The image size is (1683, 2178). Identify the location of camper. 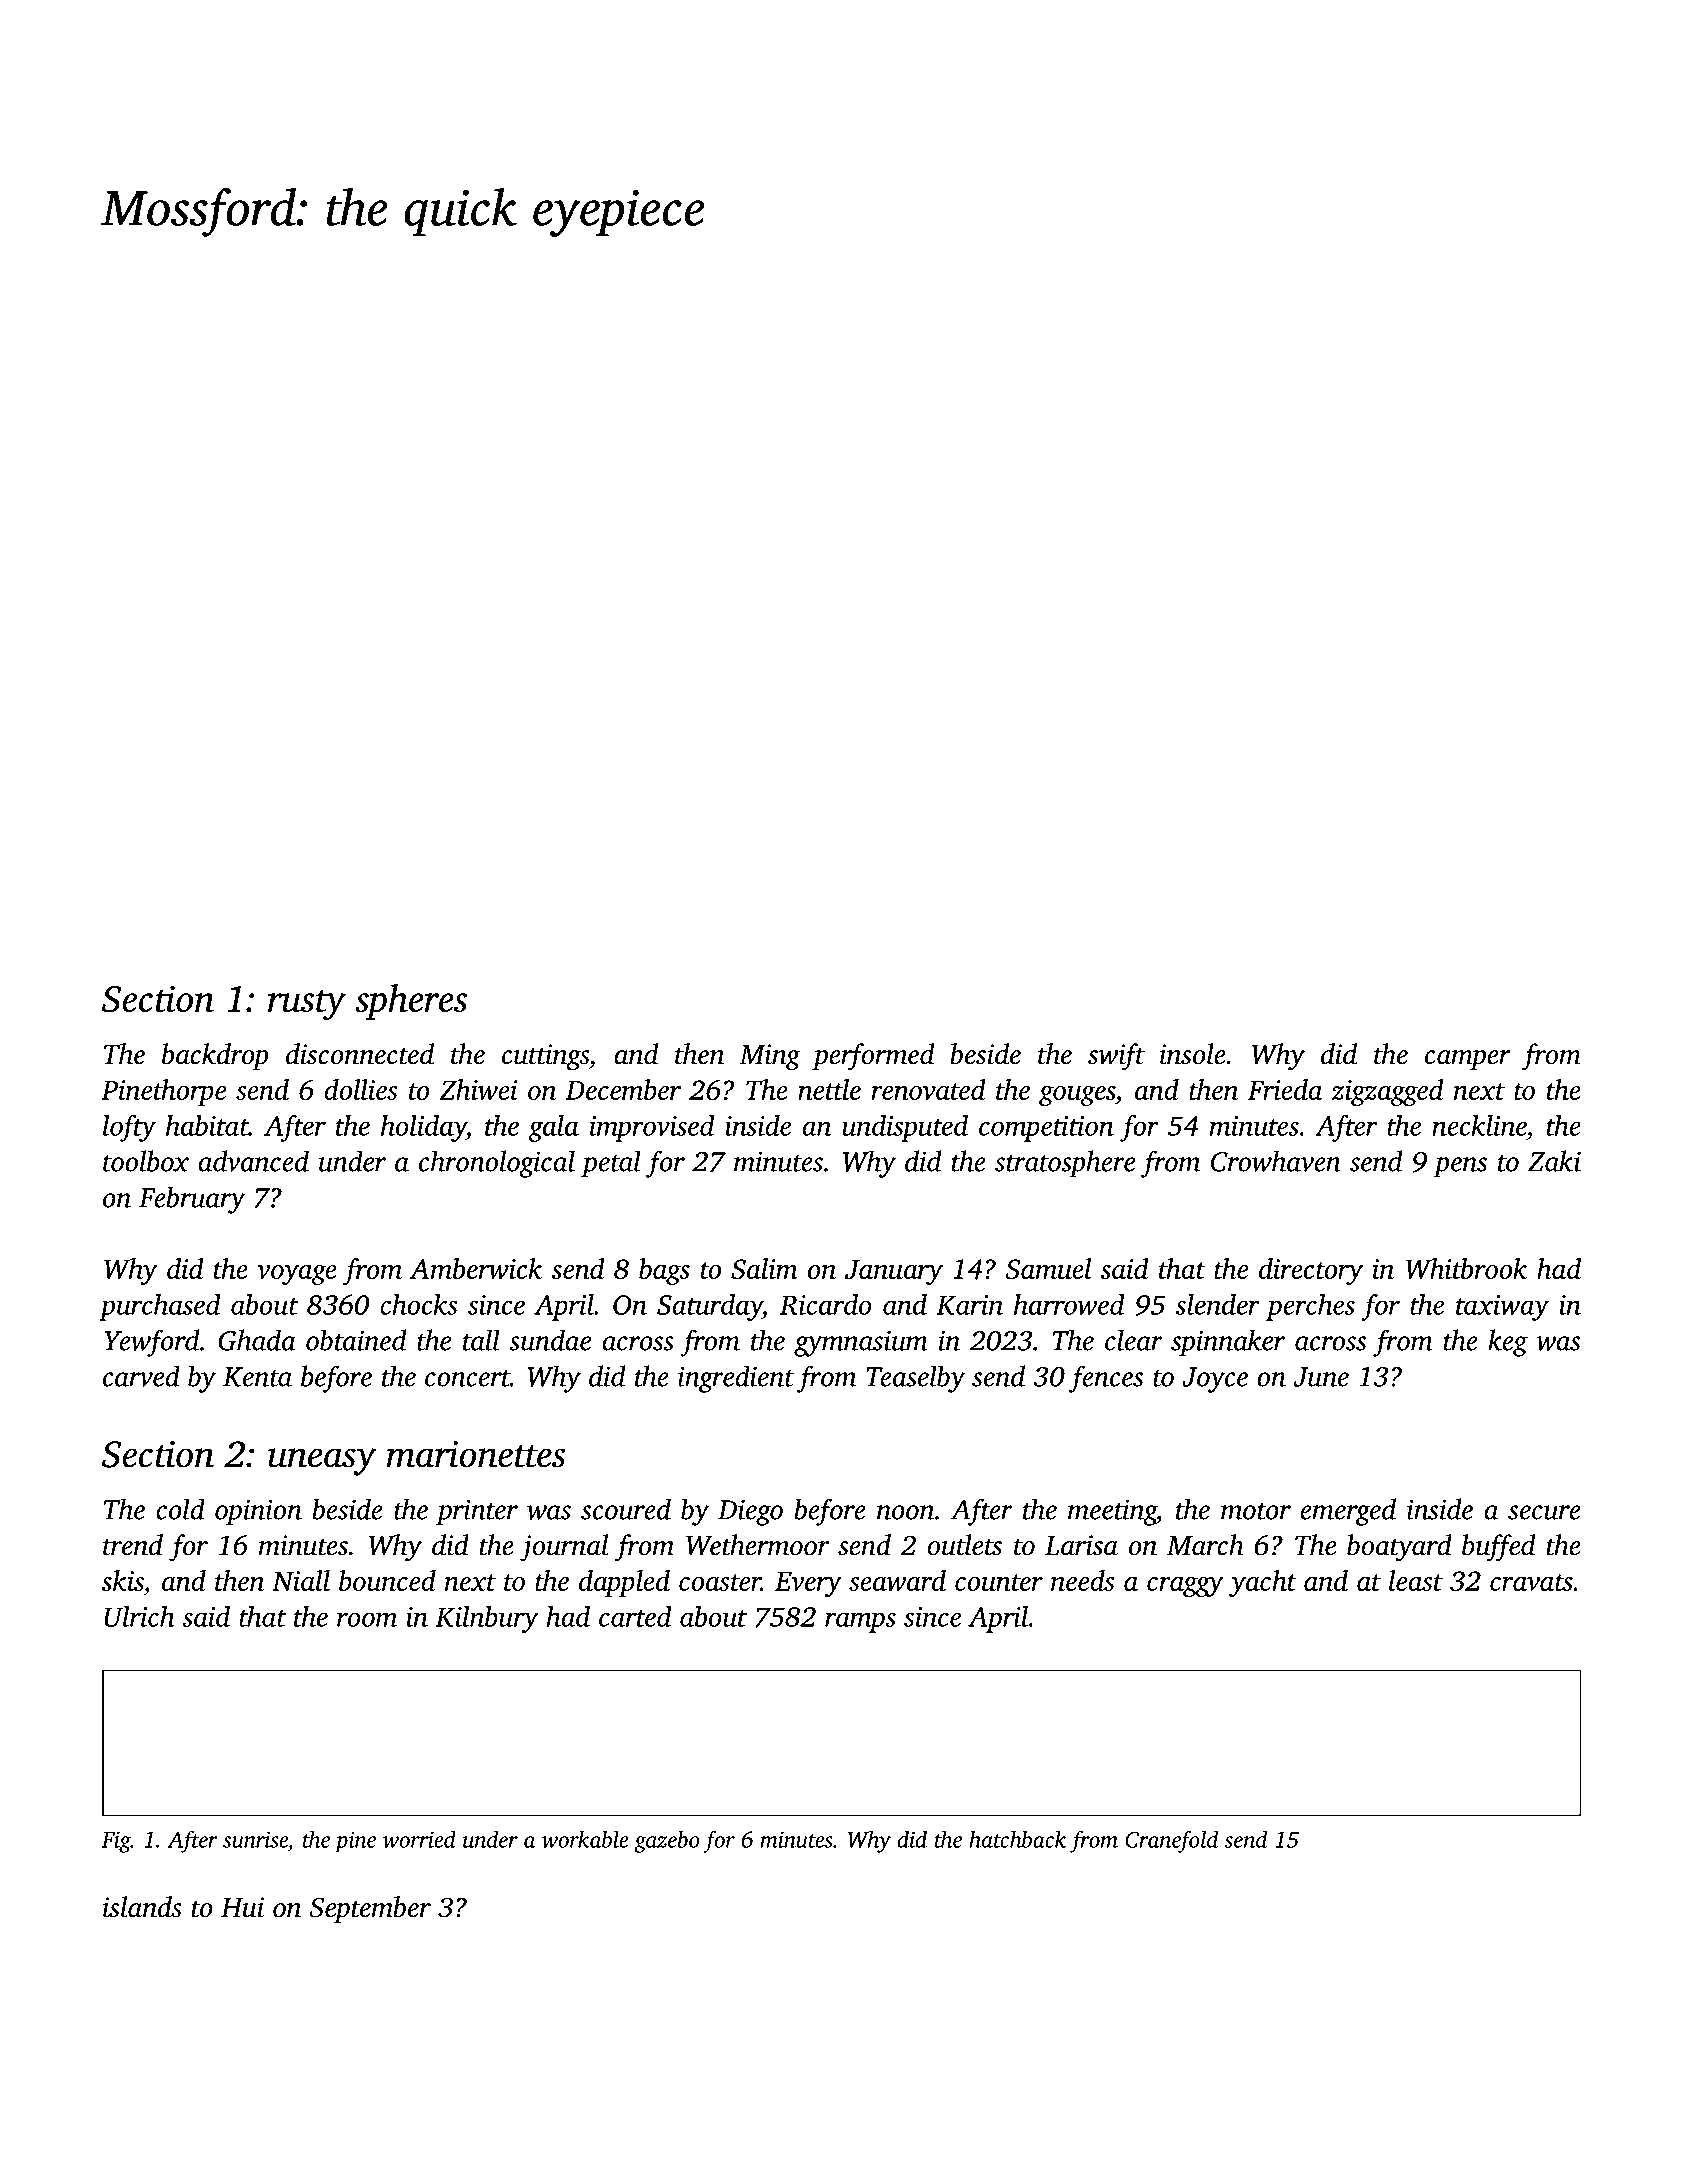
(1468, 1060).
